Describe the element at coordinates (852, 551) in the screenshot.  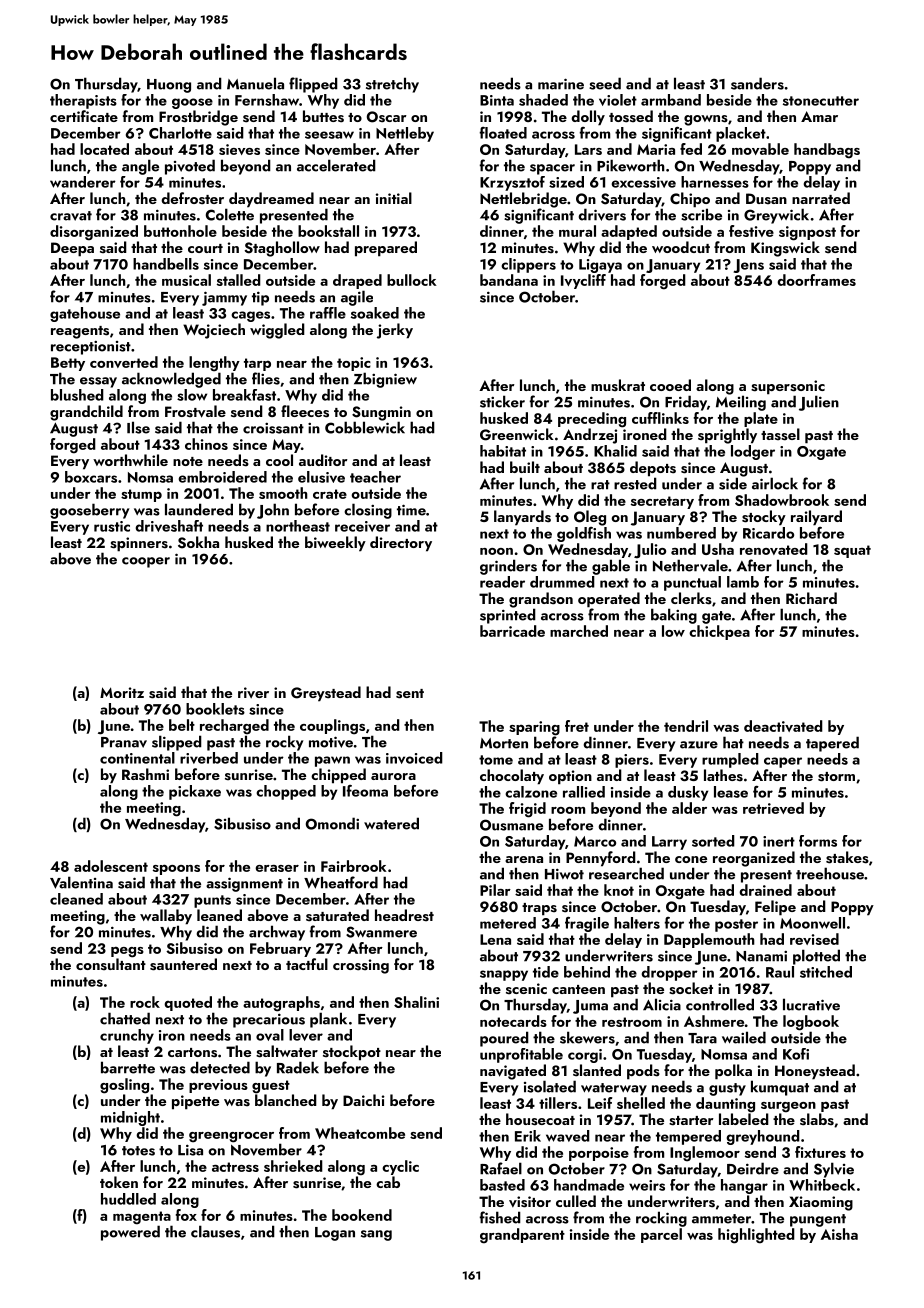
I see `squat` at that location.
